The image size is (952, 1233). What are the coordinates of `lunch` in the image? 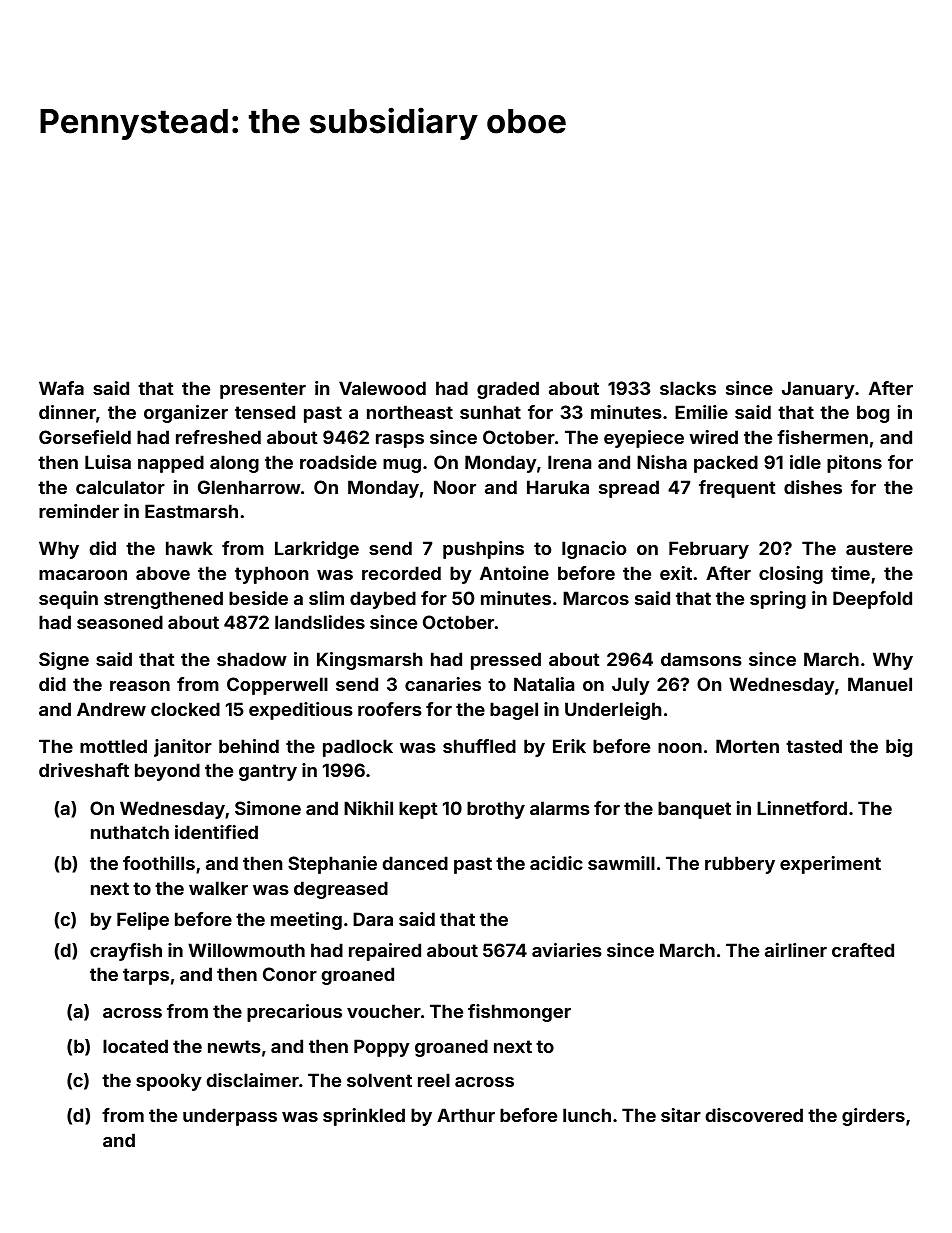 It's located at (587, 1115).
